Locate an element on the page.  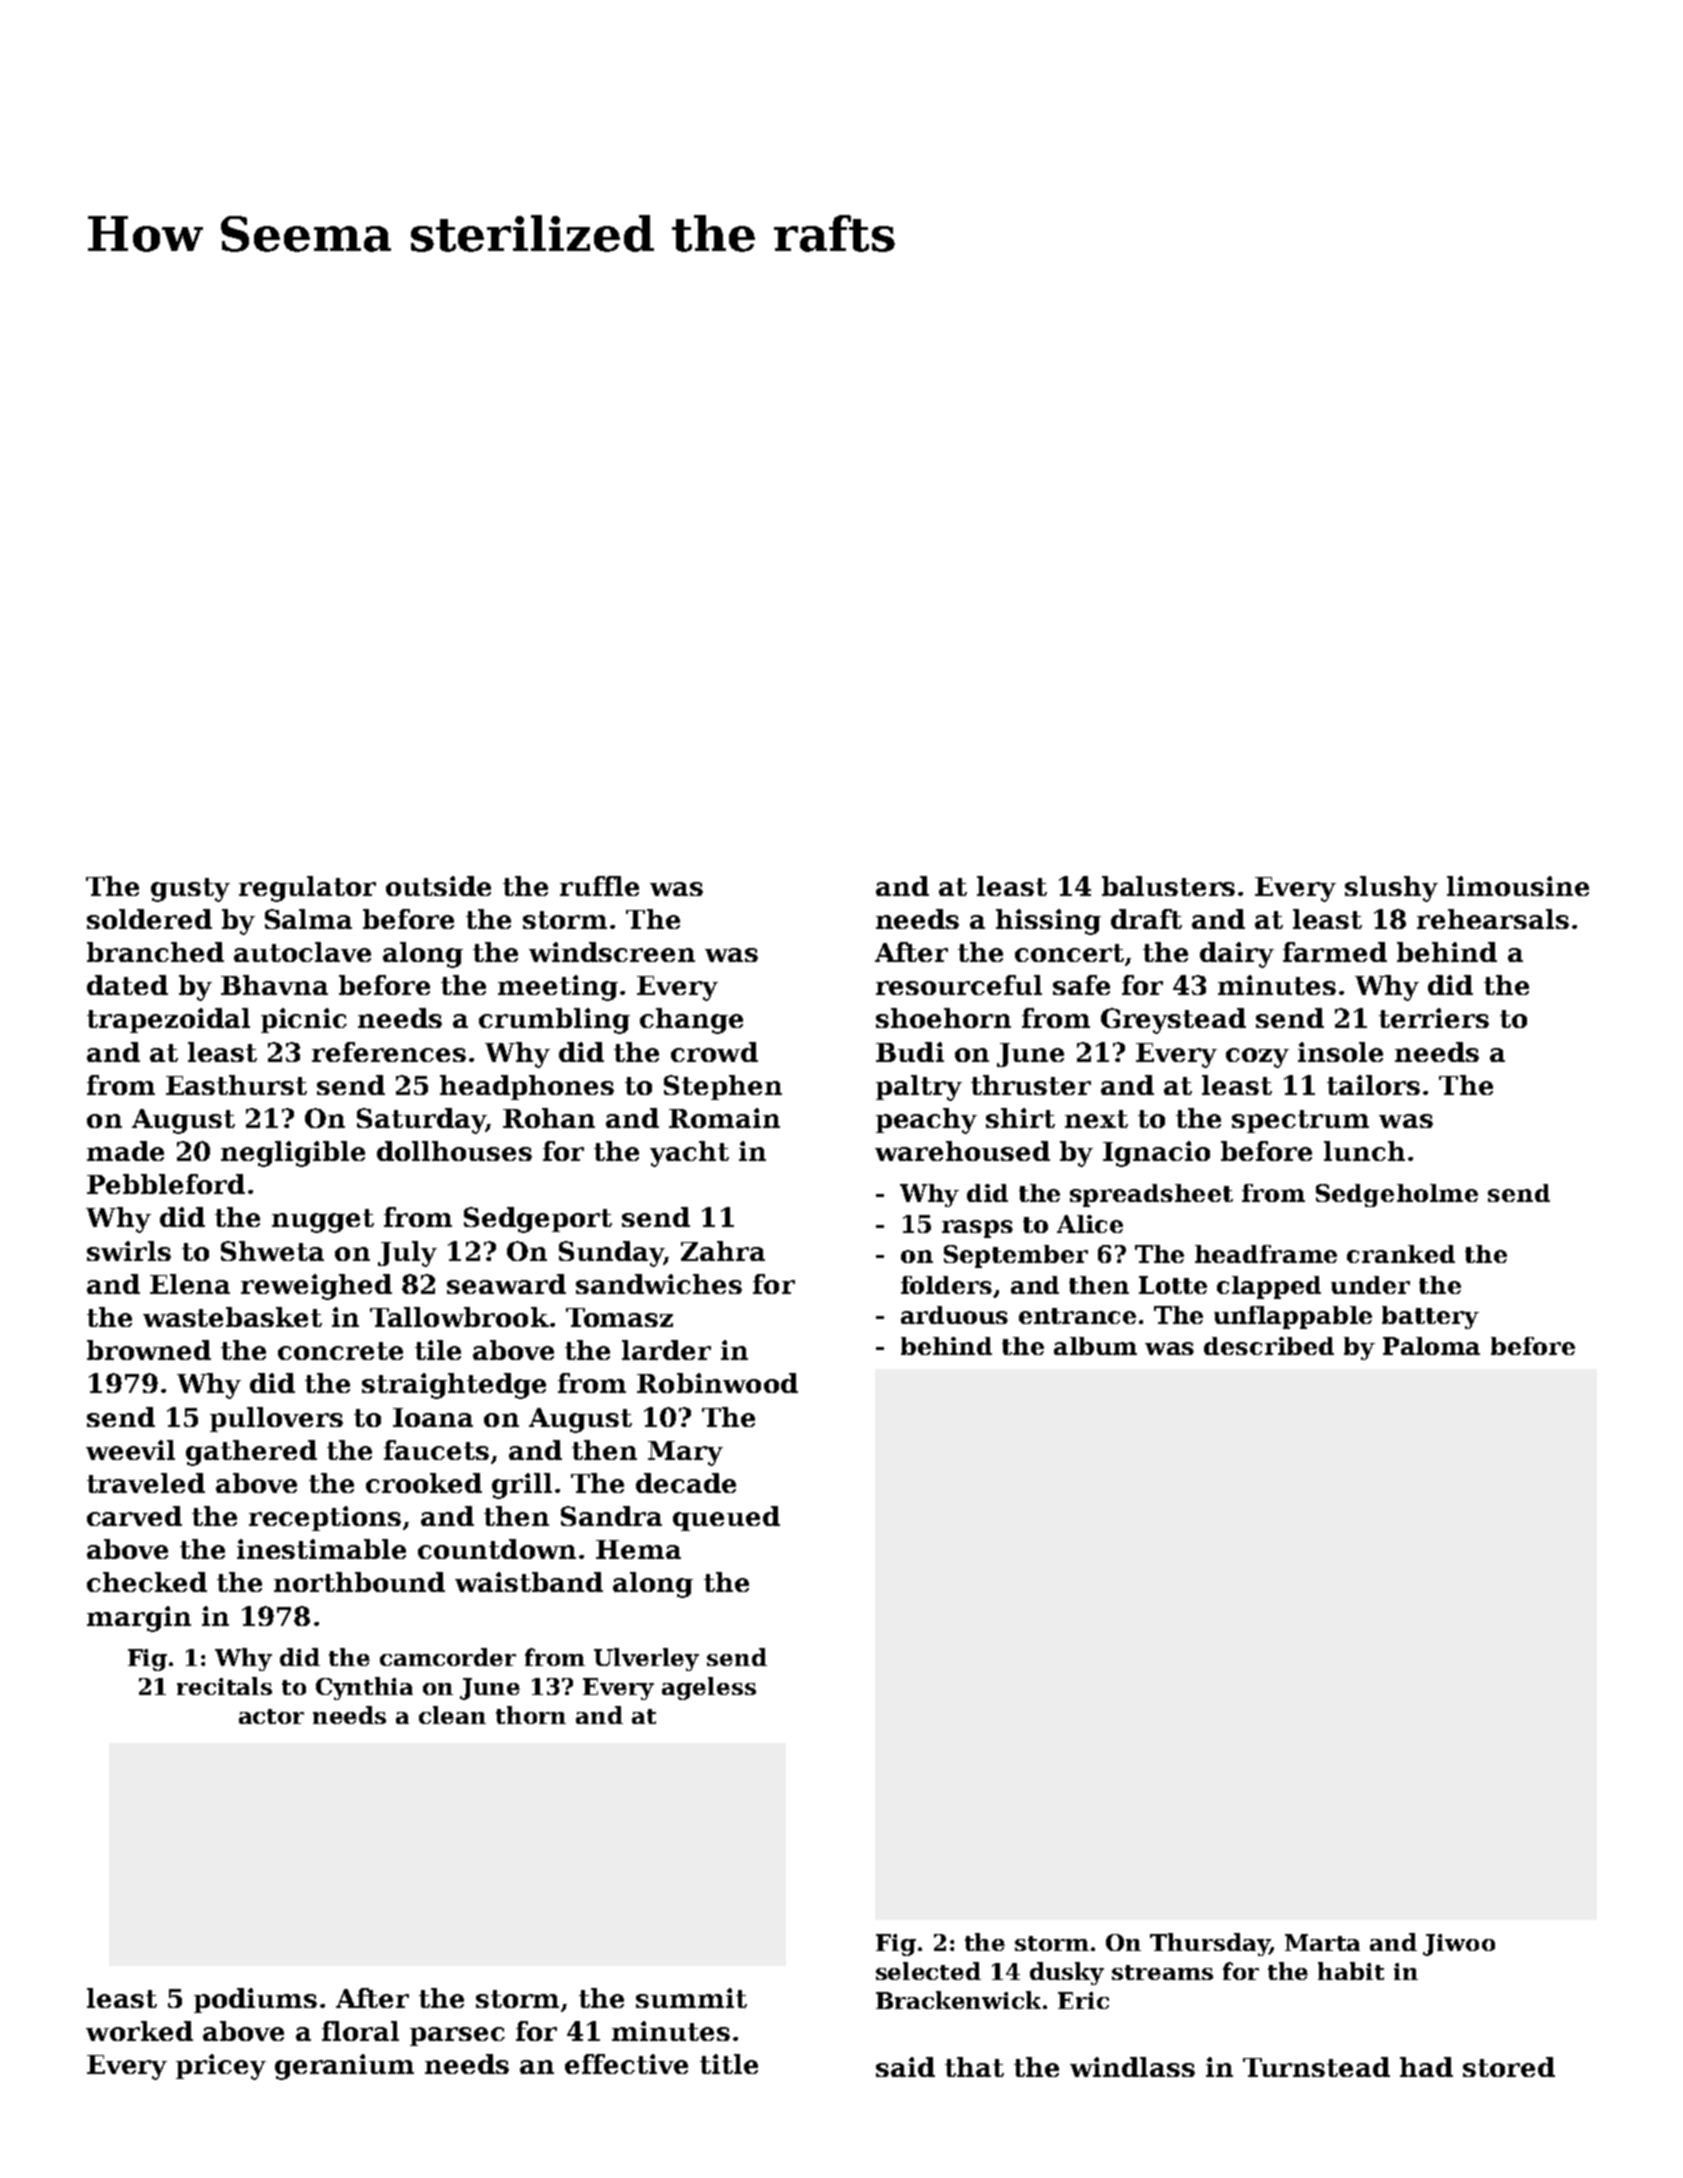
slushy is located at coordinates (1391, 889).
